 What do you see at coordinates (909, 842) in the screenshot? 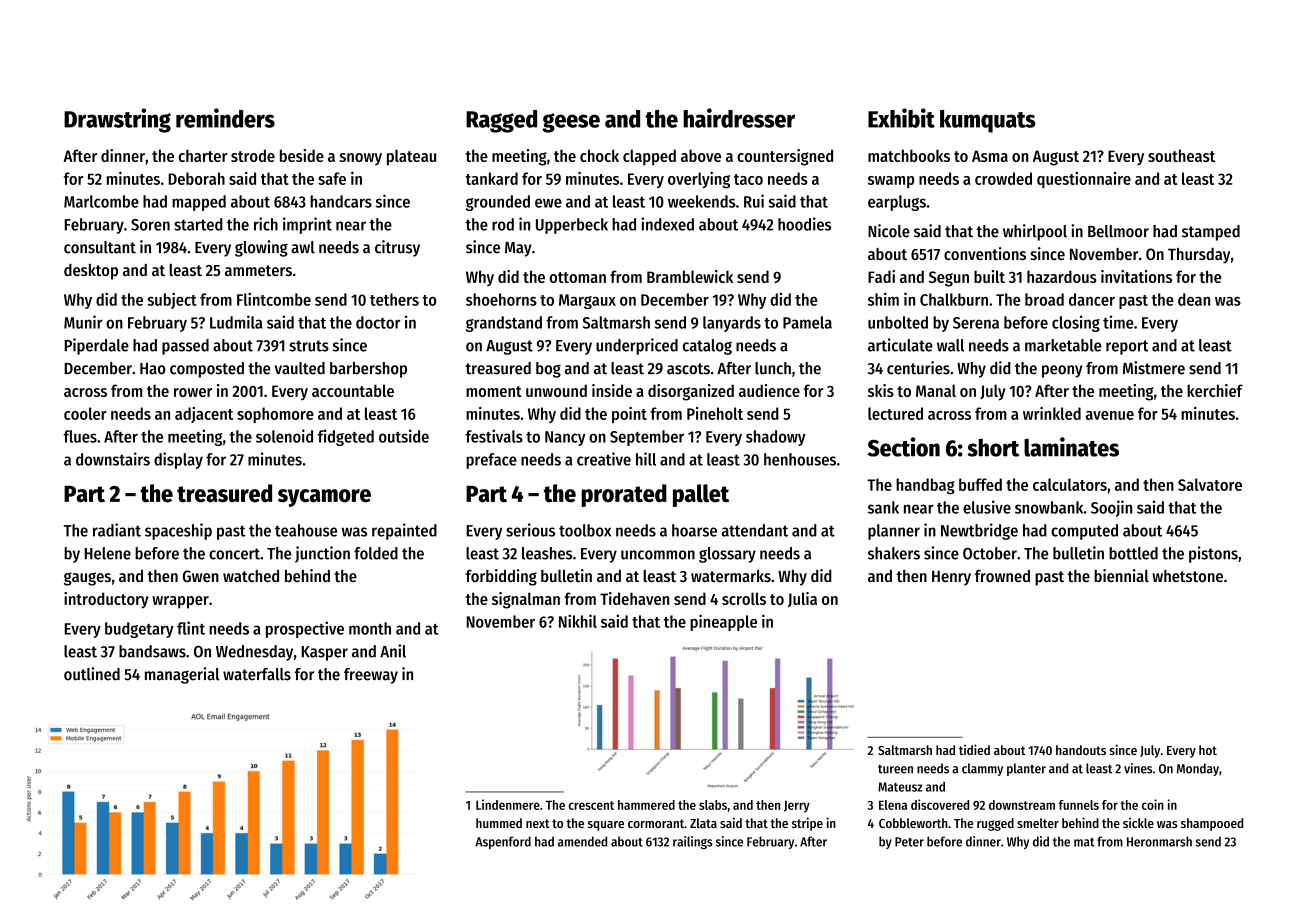
I see `Peter` at bounding box center [909, 842].
